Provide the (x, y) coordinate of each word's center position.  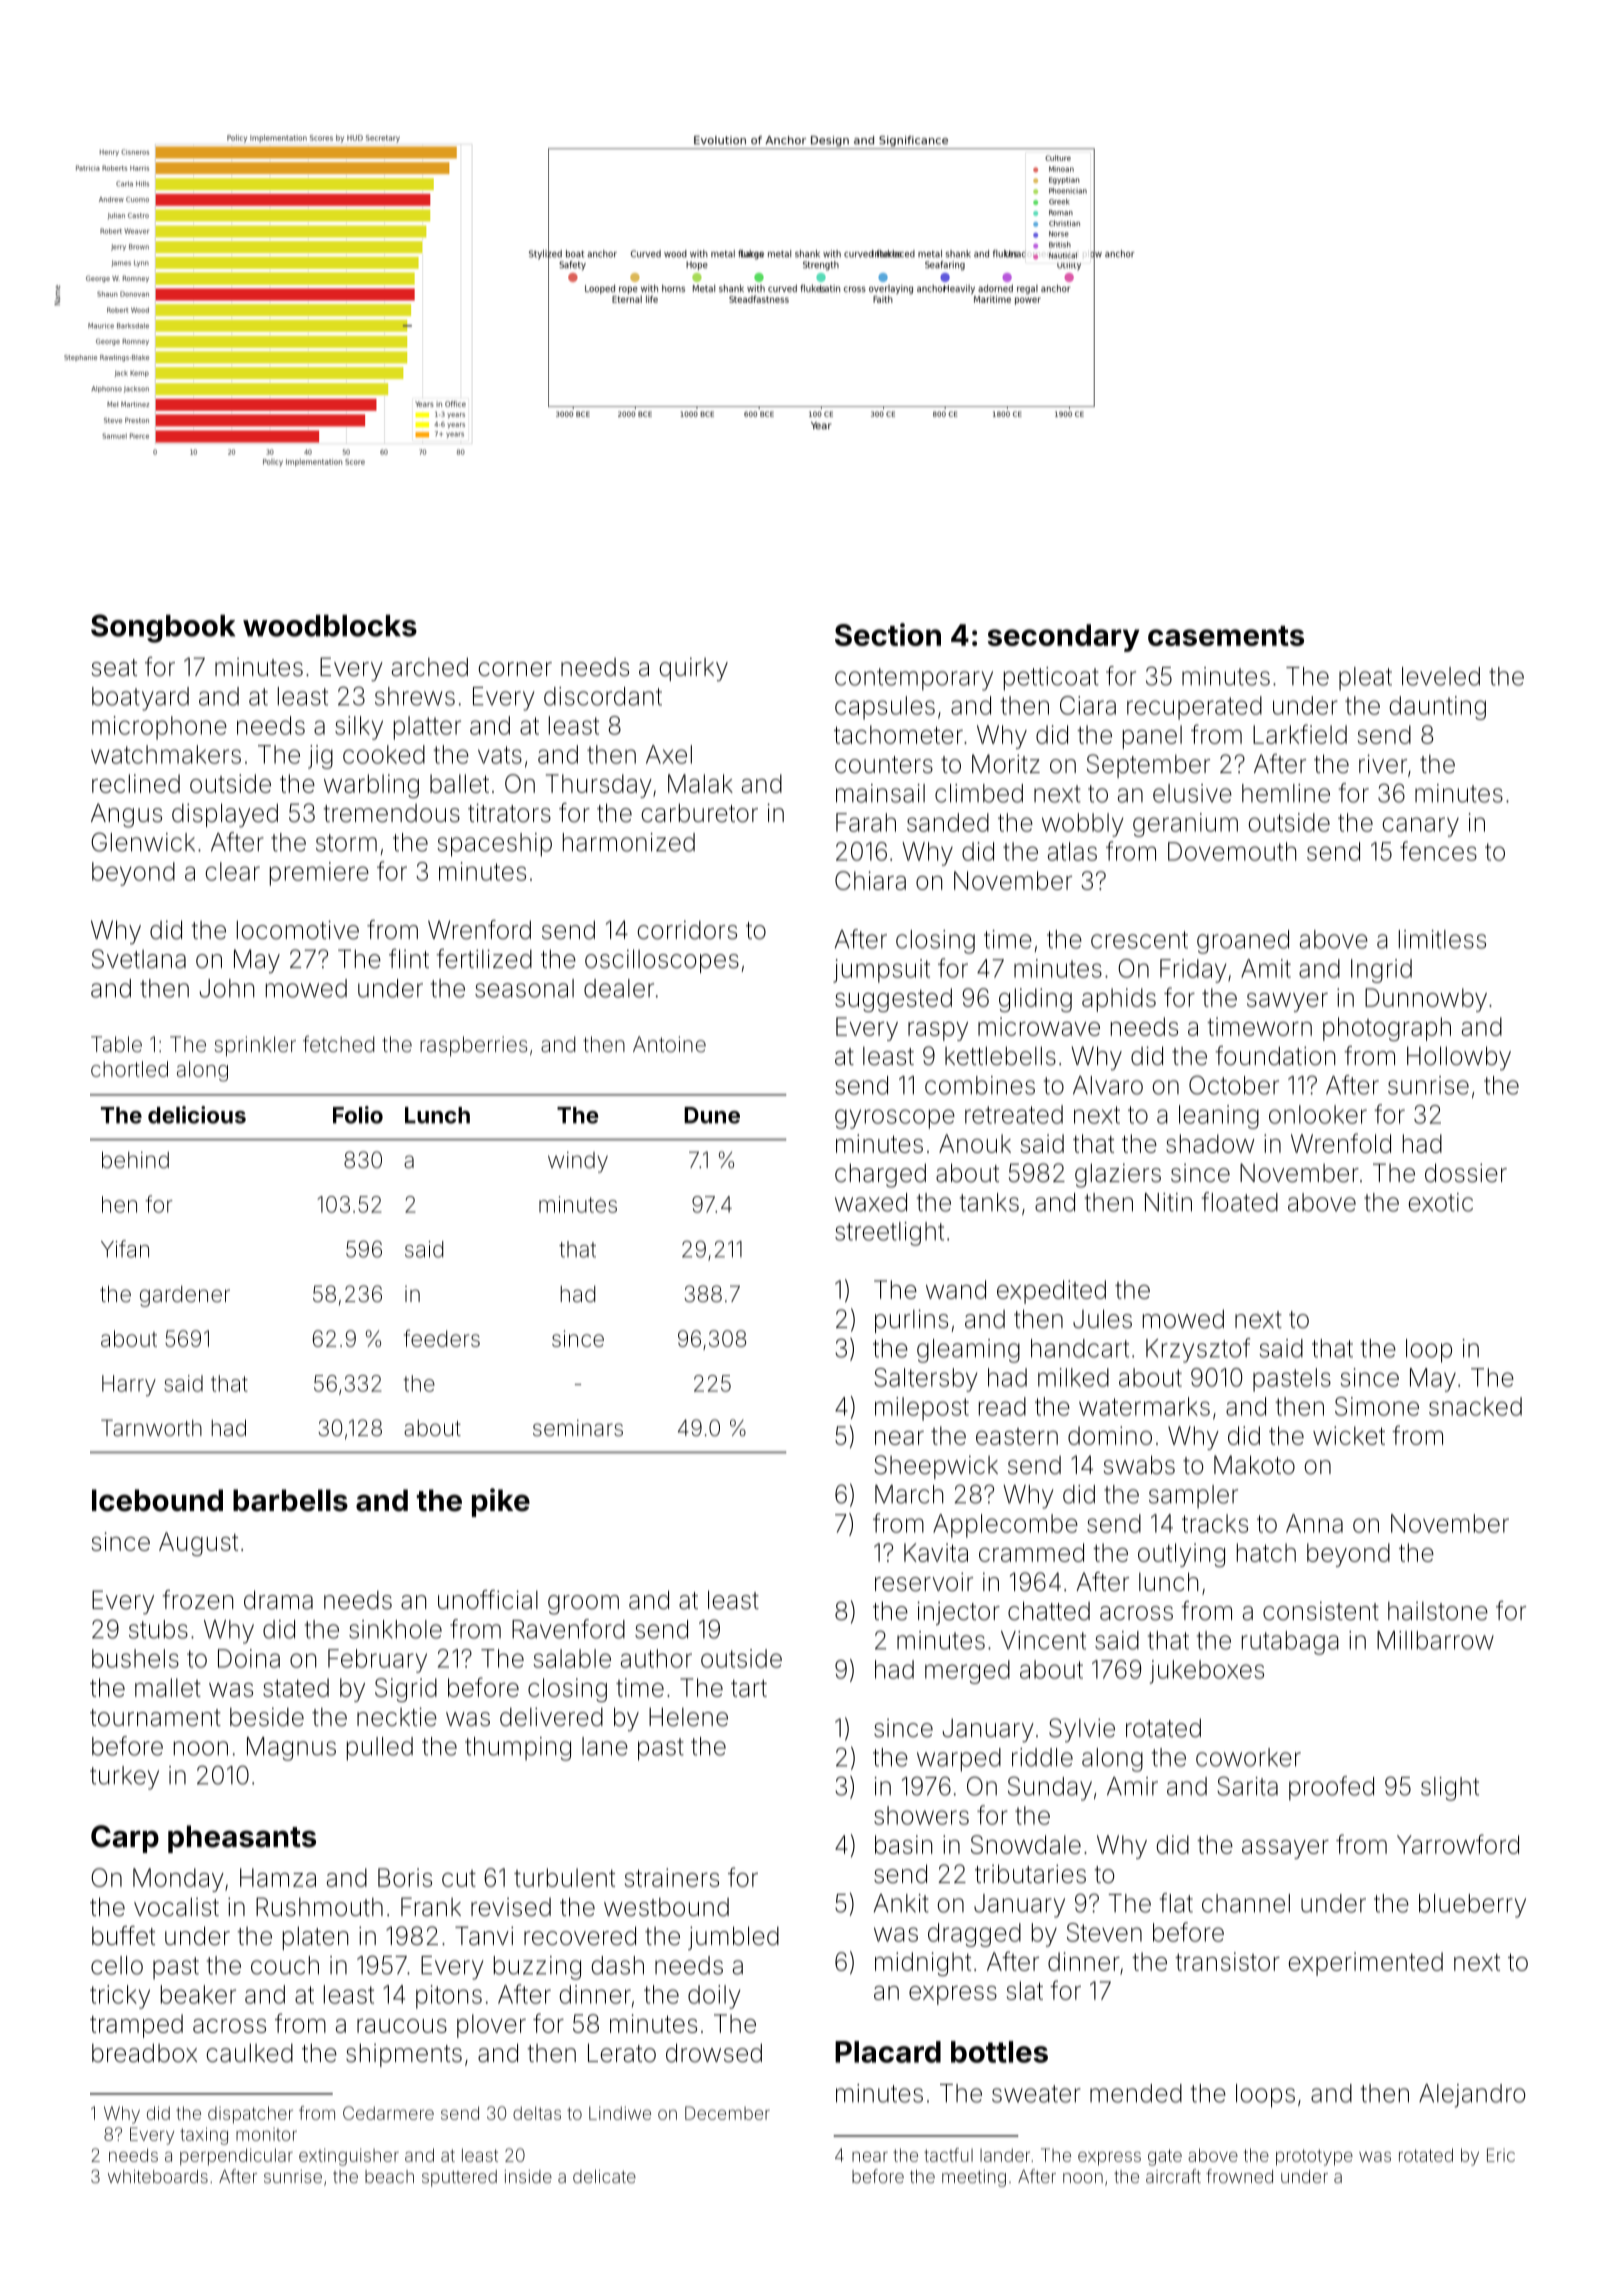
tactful (948, 2155)
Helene (688, 1717)
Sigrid (406, 1690)
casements (1226, 636)
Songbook (163, 628)
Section (888, 634)
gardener (185, 1296)
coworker (1248, 1757)
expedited (1051, 1292)
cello (117, 1965)
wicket (1349, 1435)
